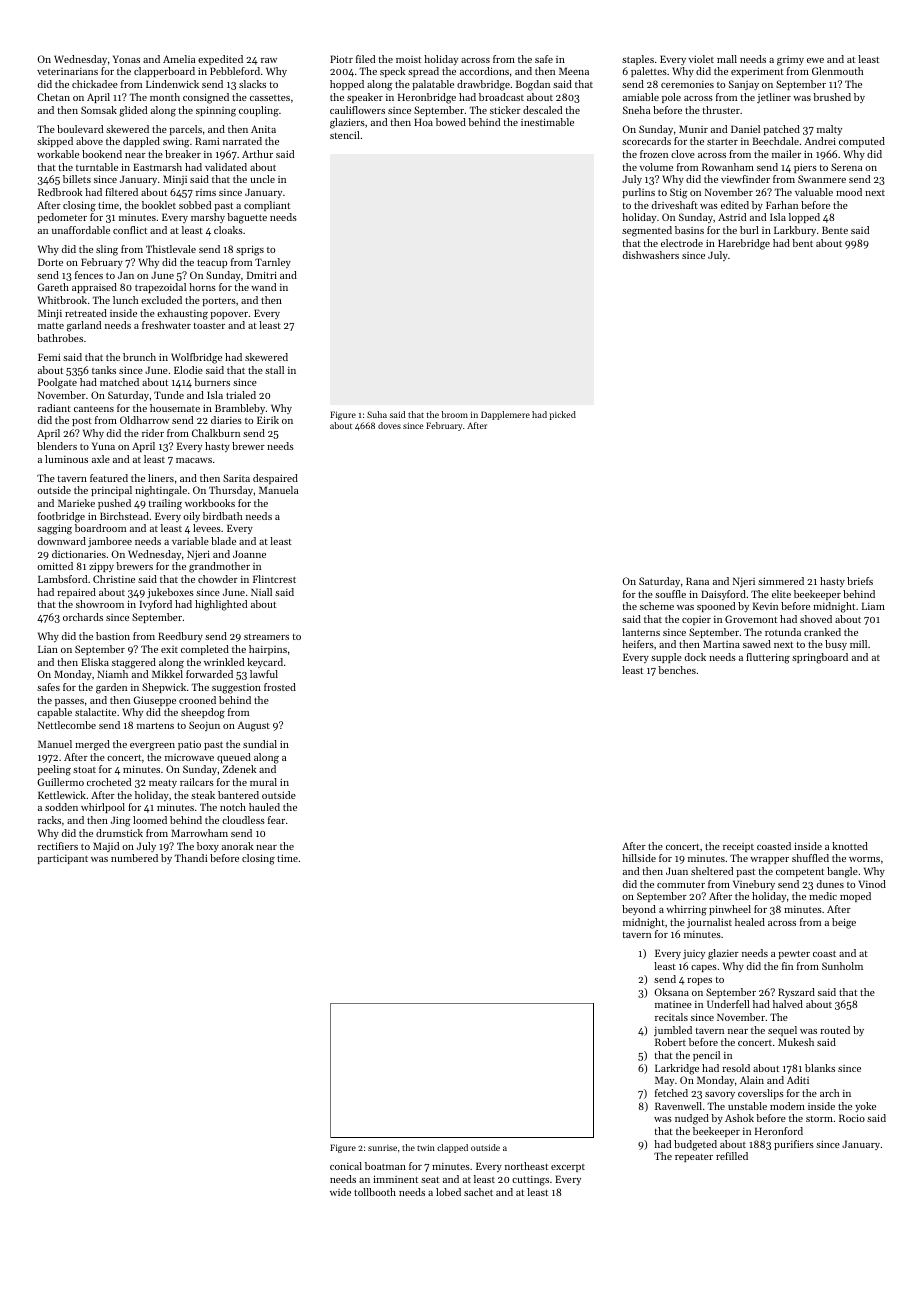 This screenshot has width=924, height=1308. What do you see at coordinates (346, 1166) in the screenshot?
I see `conical` at bounding box center [346, 1166].
